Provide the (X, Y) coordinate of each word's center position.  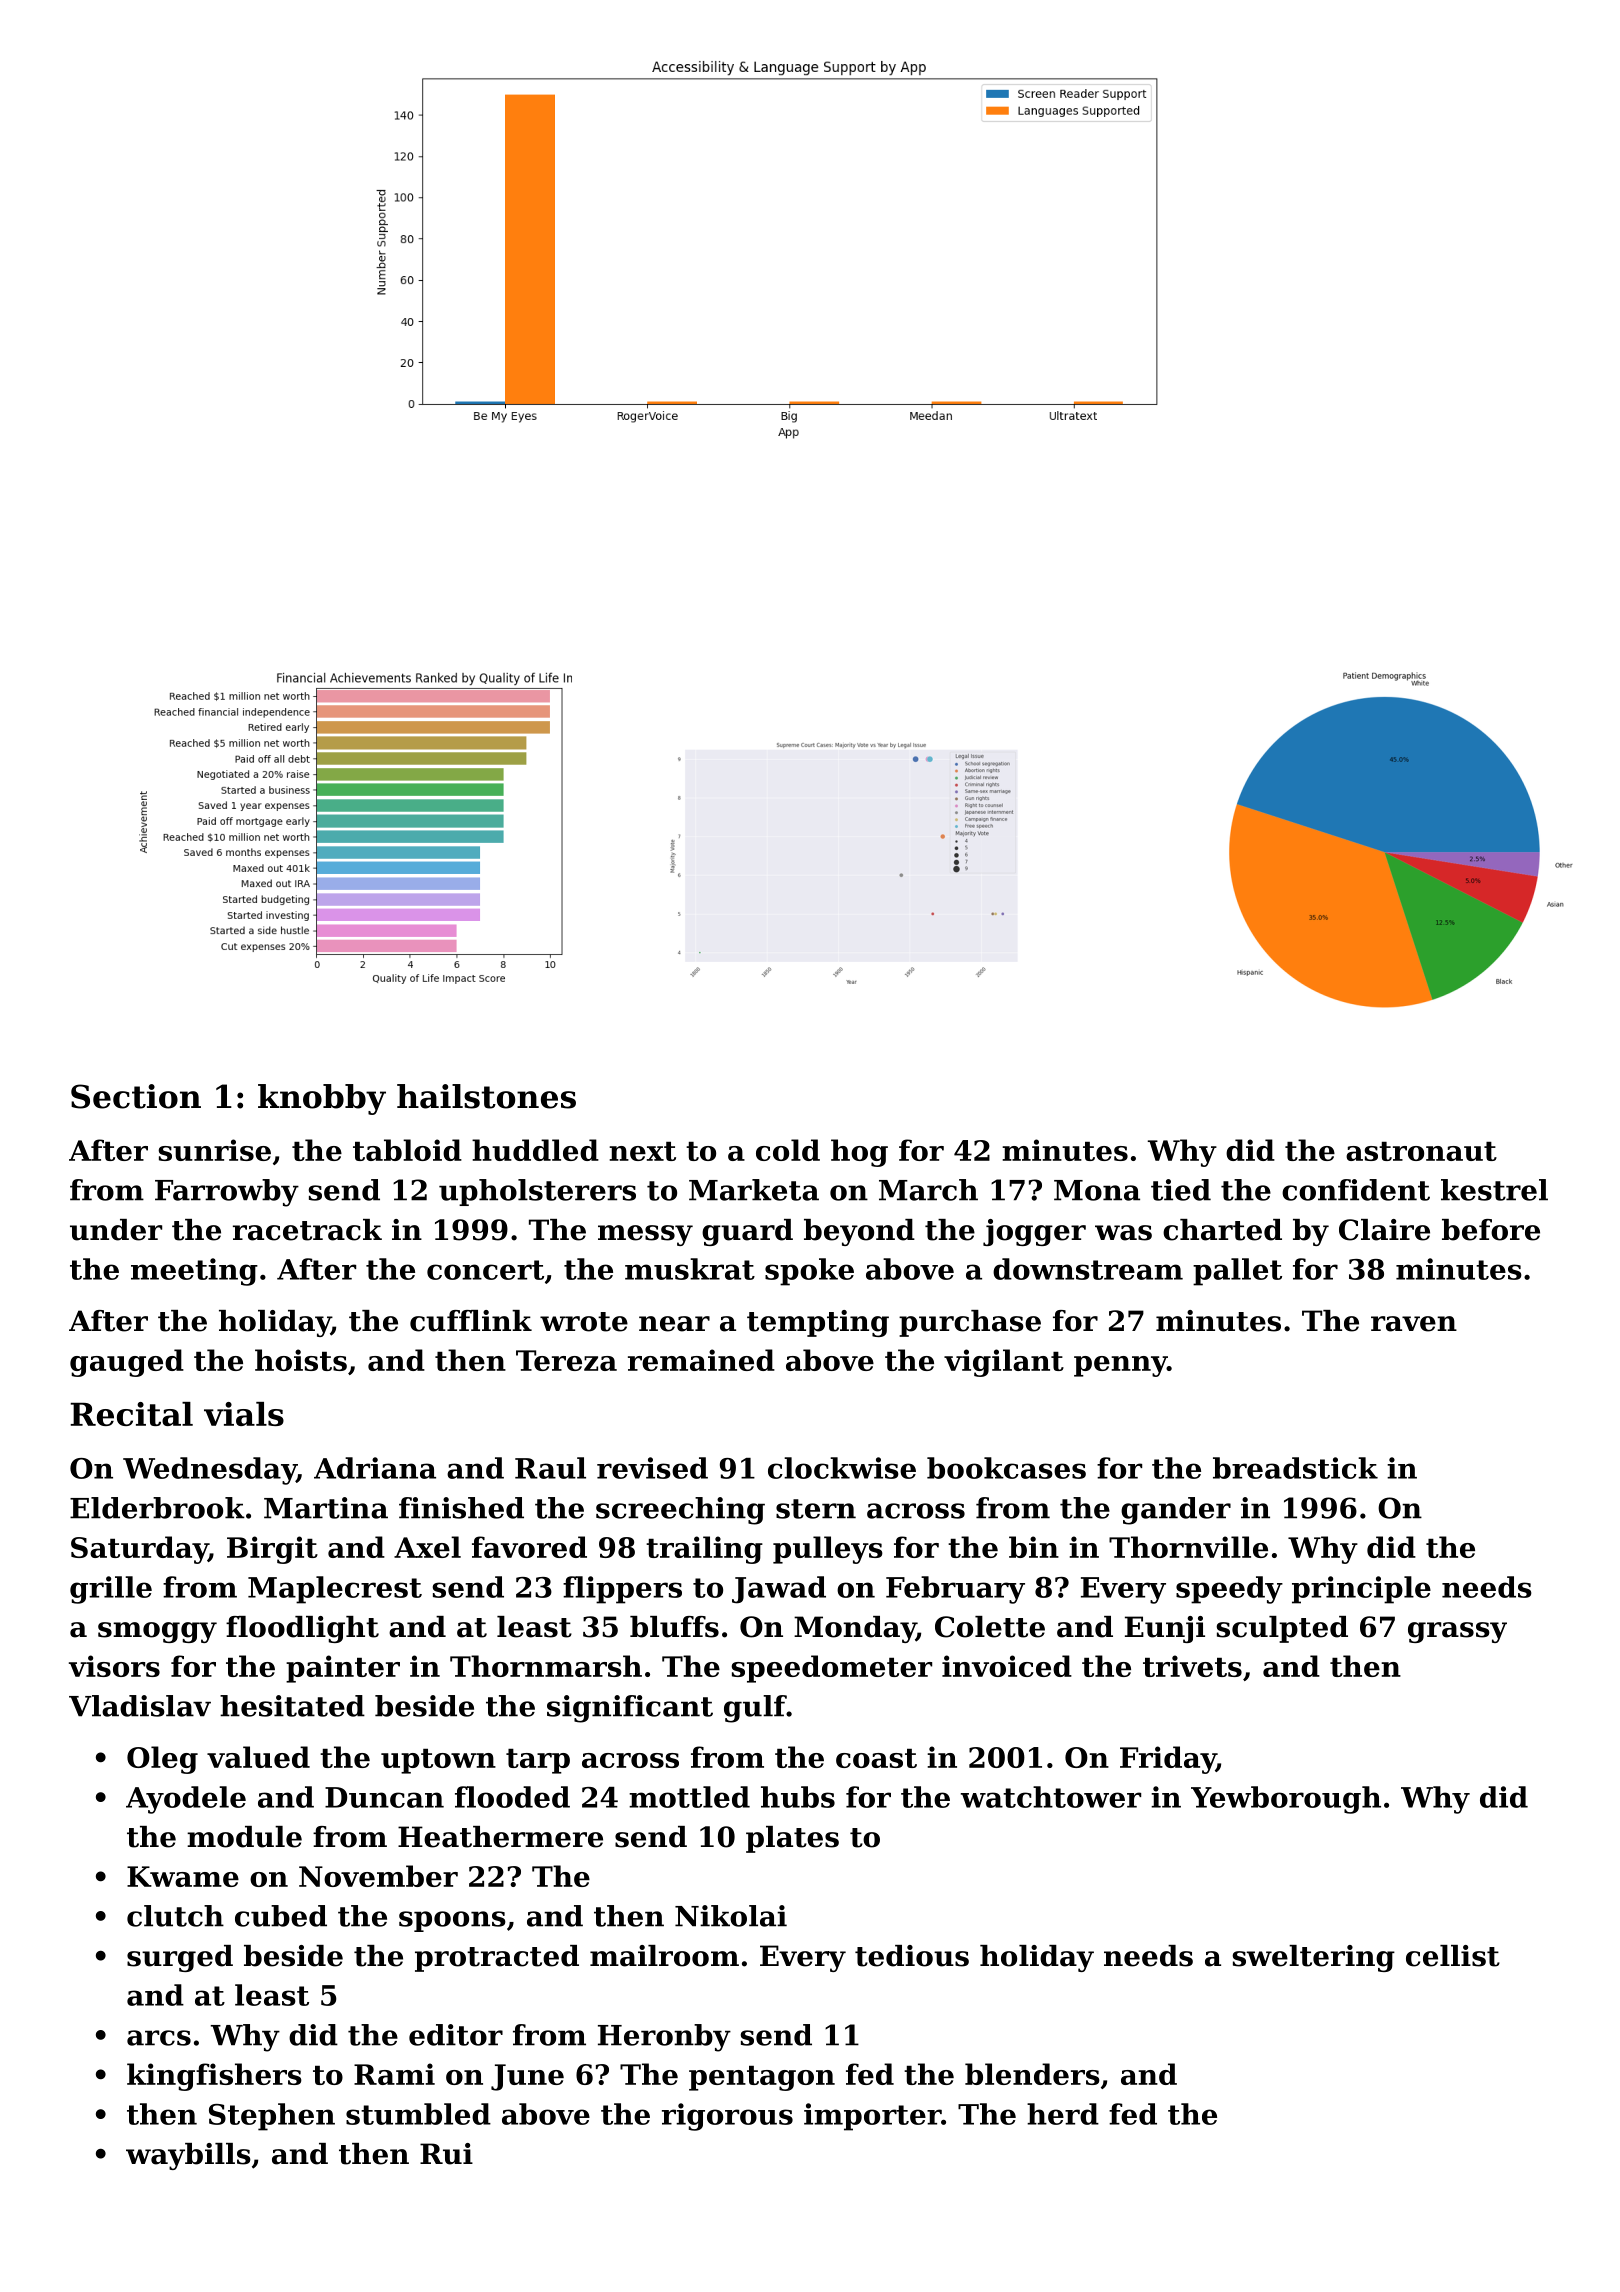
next (642, 1151)
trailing (704, 1550)
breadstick (1295, 1468)
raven (1414, 1324)
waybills (188, 2156)
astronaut (1421, 1151)
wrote (584, 1322)
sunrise (214, 1150)
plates (792, 1839)
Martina (326, 1508)
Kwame (183, 1876)
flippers (622, 1590)
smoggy (157, 1632)
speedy (1229, 1590)
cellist (1453, 1956)
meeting (194, 1272)
